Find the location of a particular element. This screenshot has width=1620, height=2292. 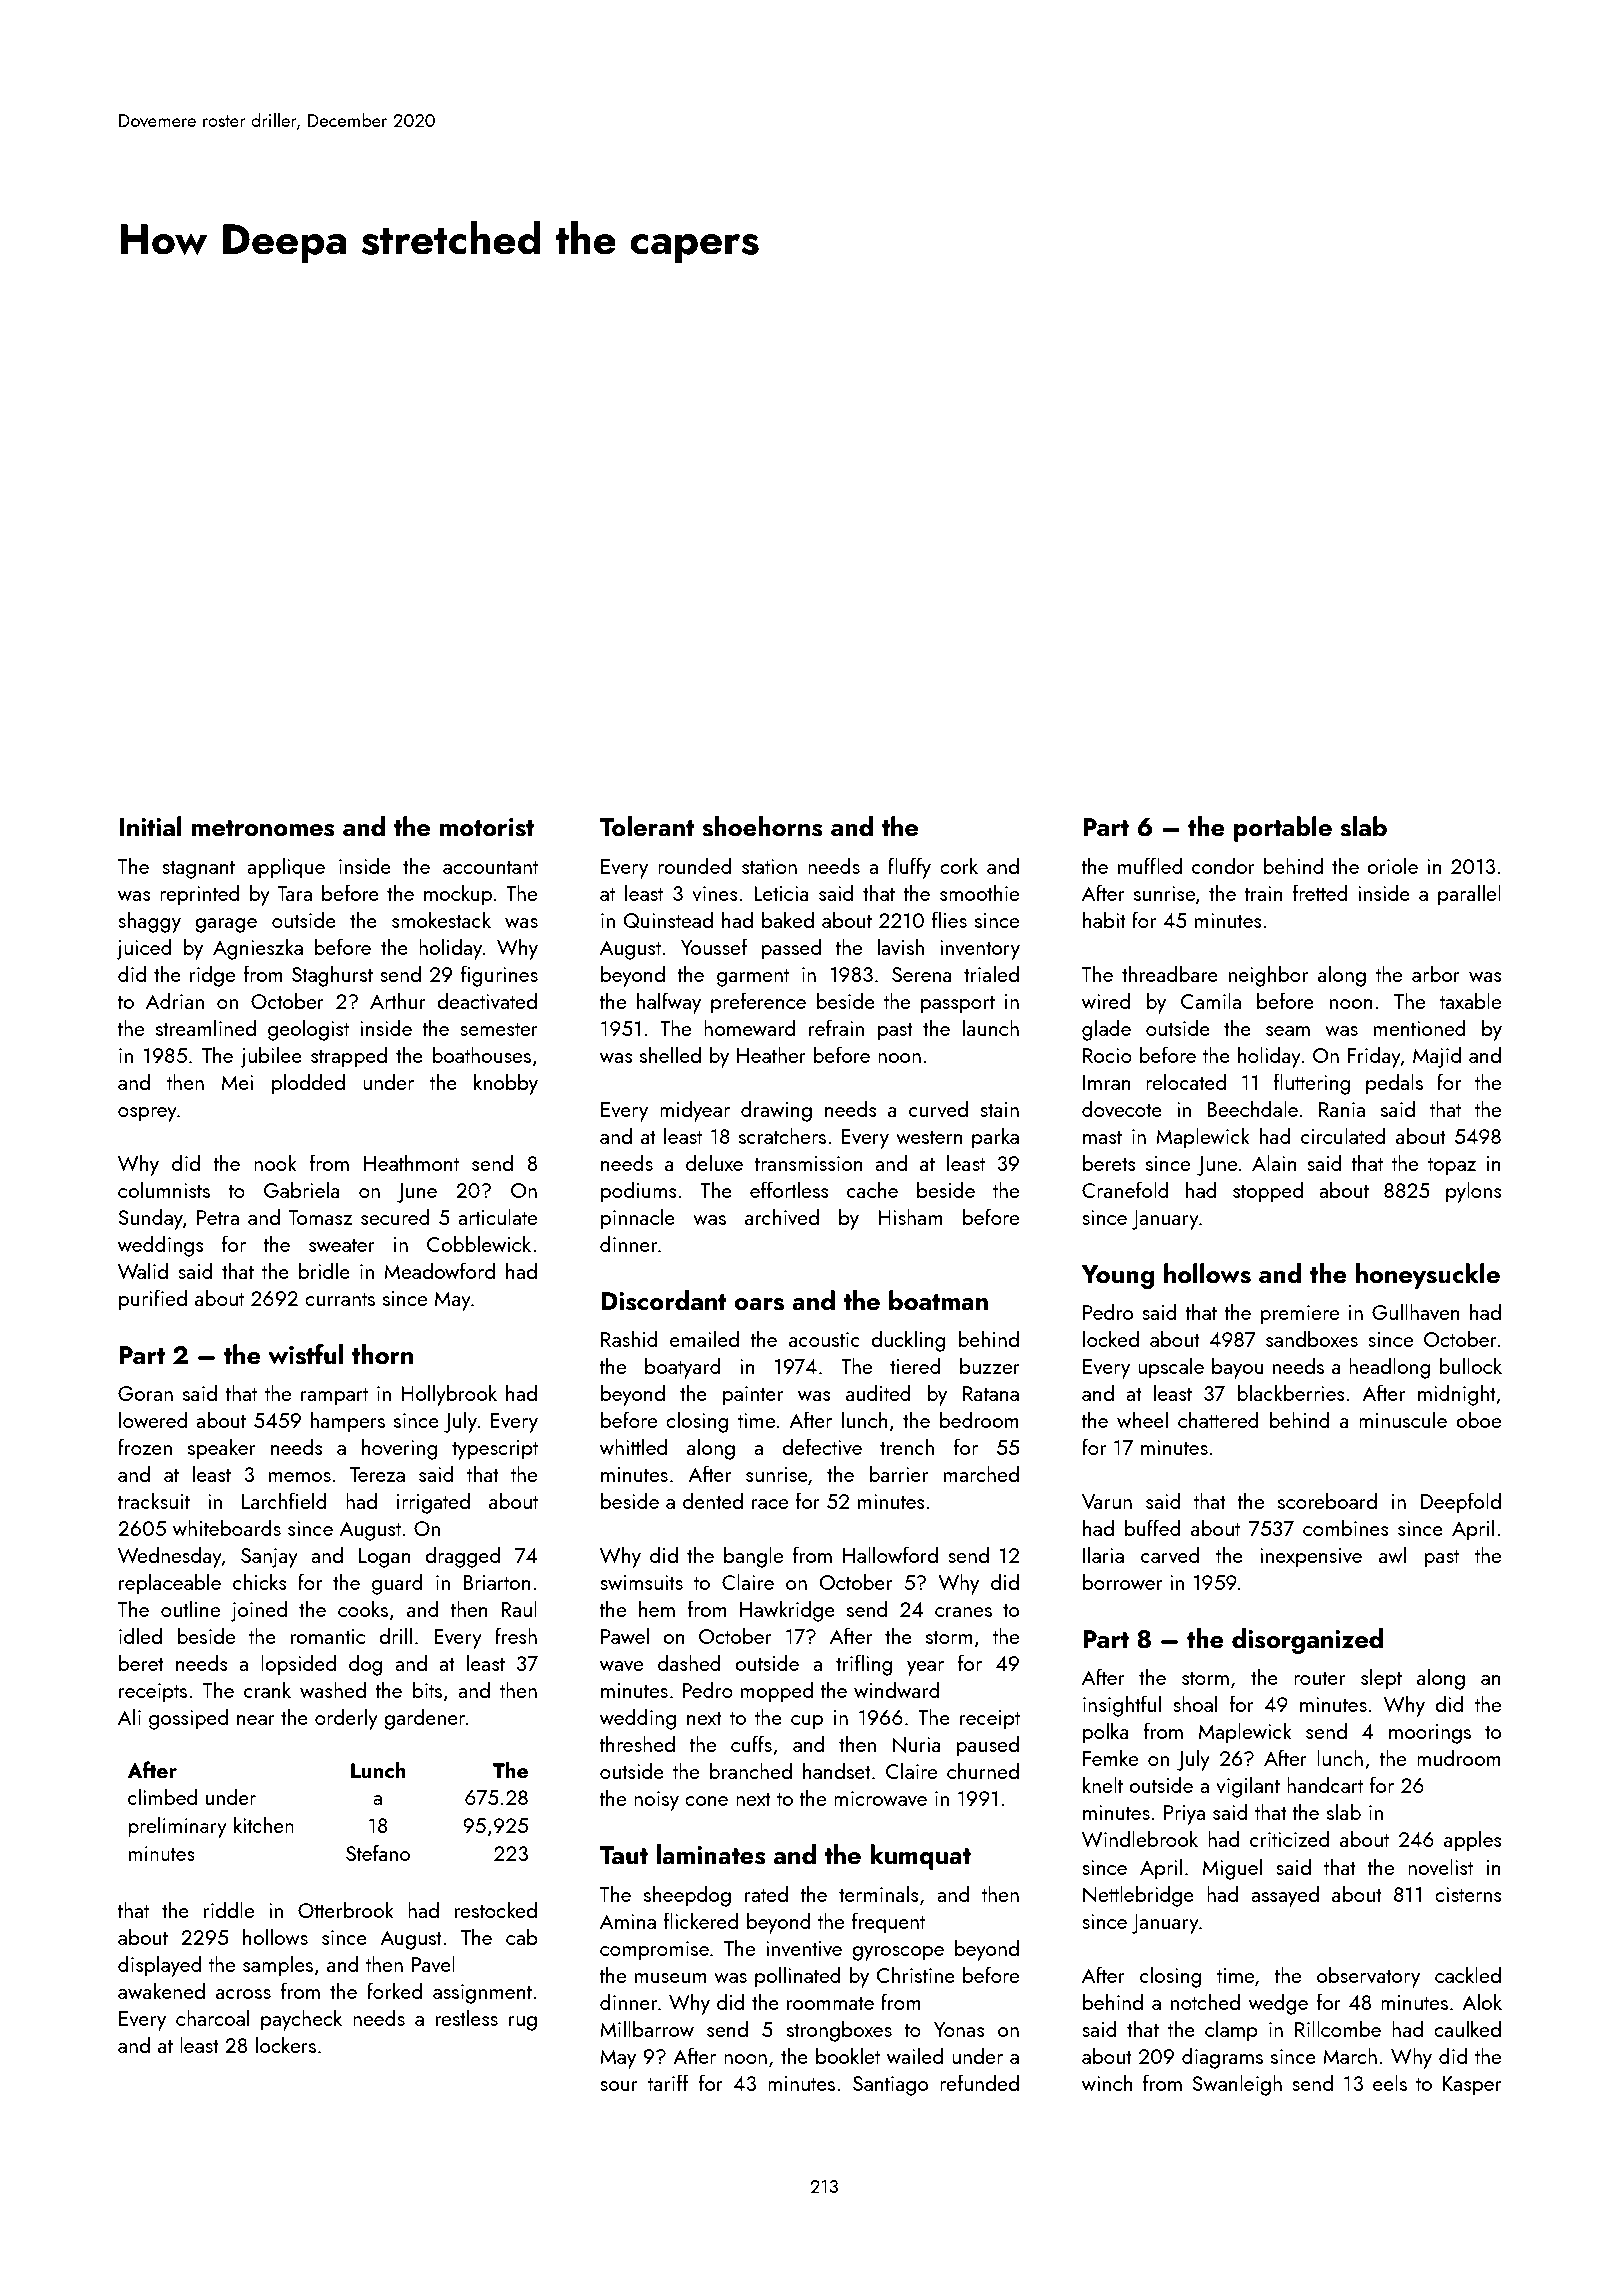

displayed is located at coordinates (160, 1966).
